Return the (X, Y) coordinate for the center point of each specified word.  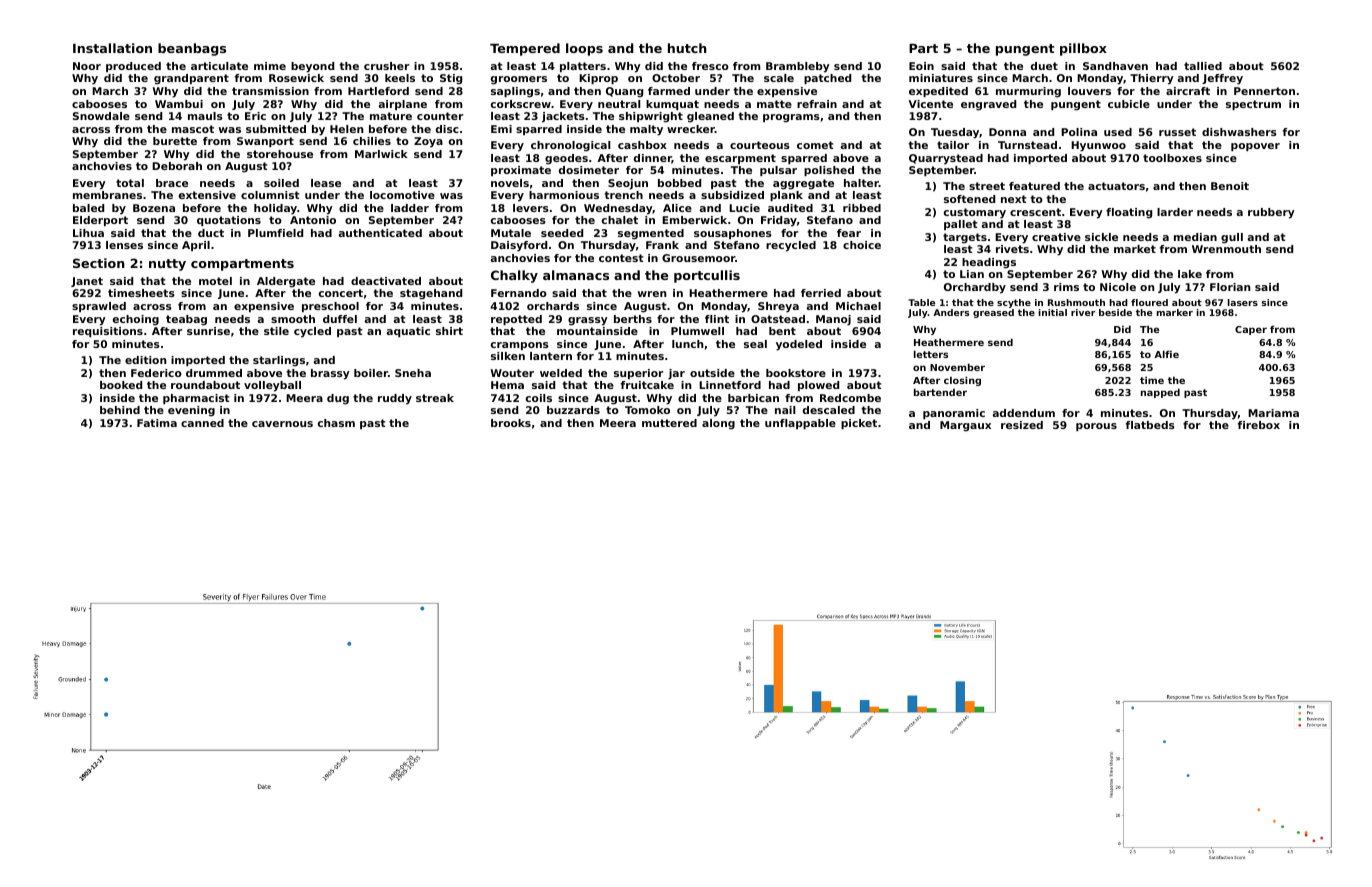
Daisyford (519, 246)
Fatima (157, 423)
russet (1177, 132)
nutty (167, 265)
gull (1232, 238)
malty (646, 130)
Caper (1251, 330)
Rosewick (296, 78)
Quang (624, 92)
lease (326, 183)
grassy (588, 321)
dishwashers (1239, 132)
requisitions (108, 332)
